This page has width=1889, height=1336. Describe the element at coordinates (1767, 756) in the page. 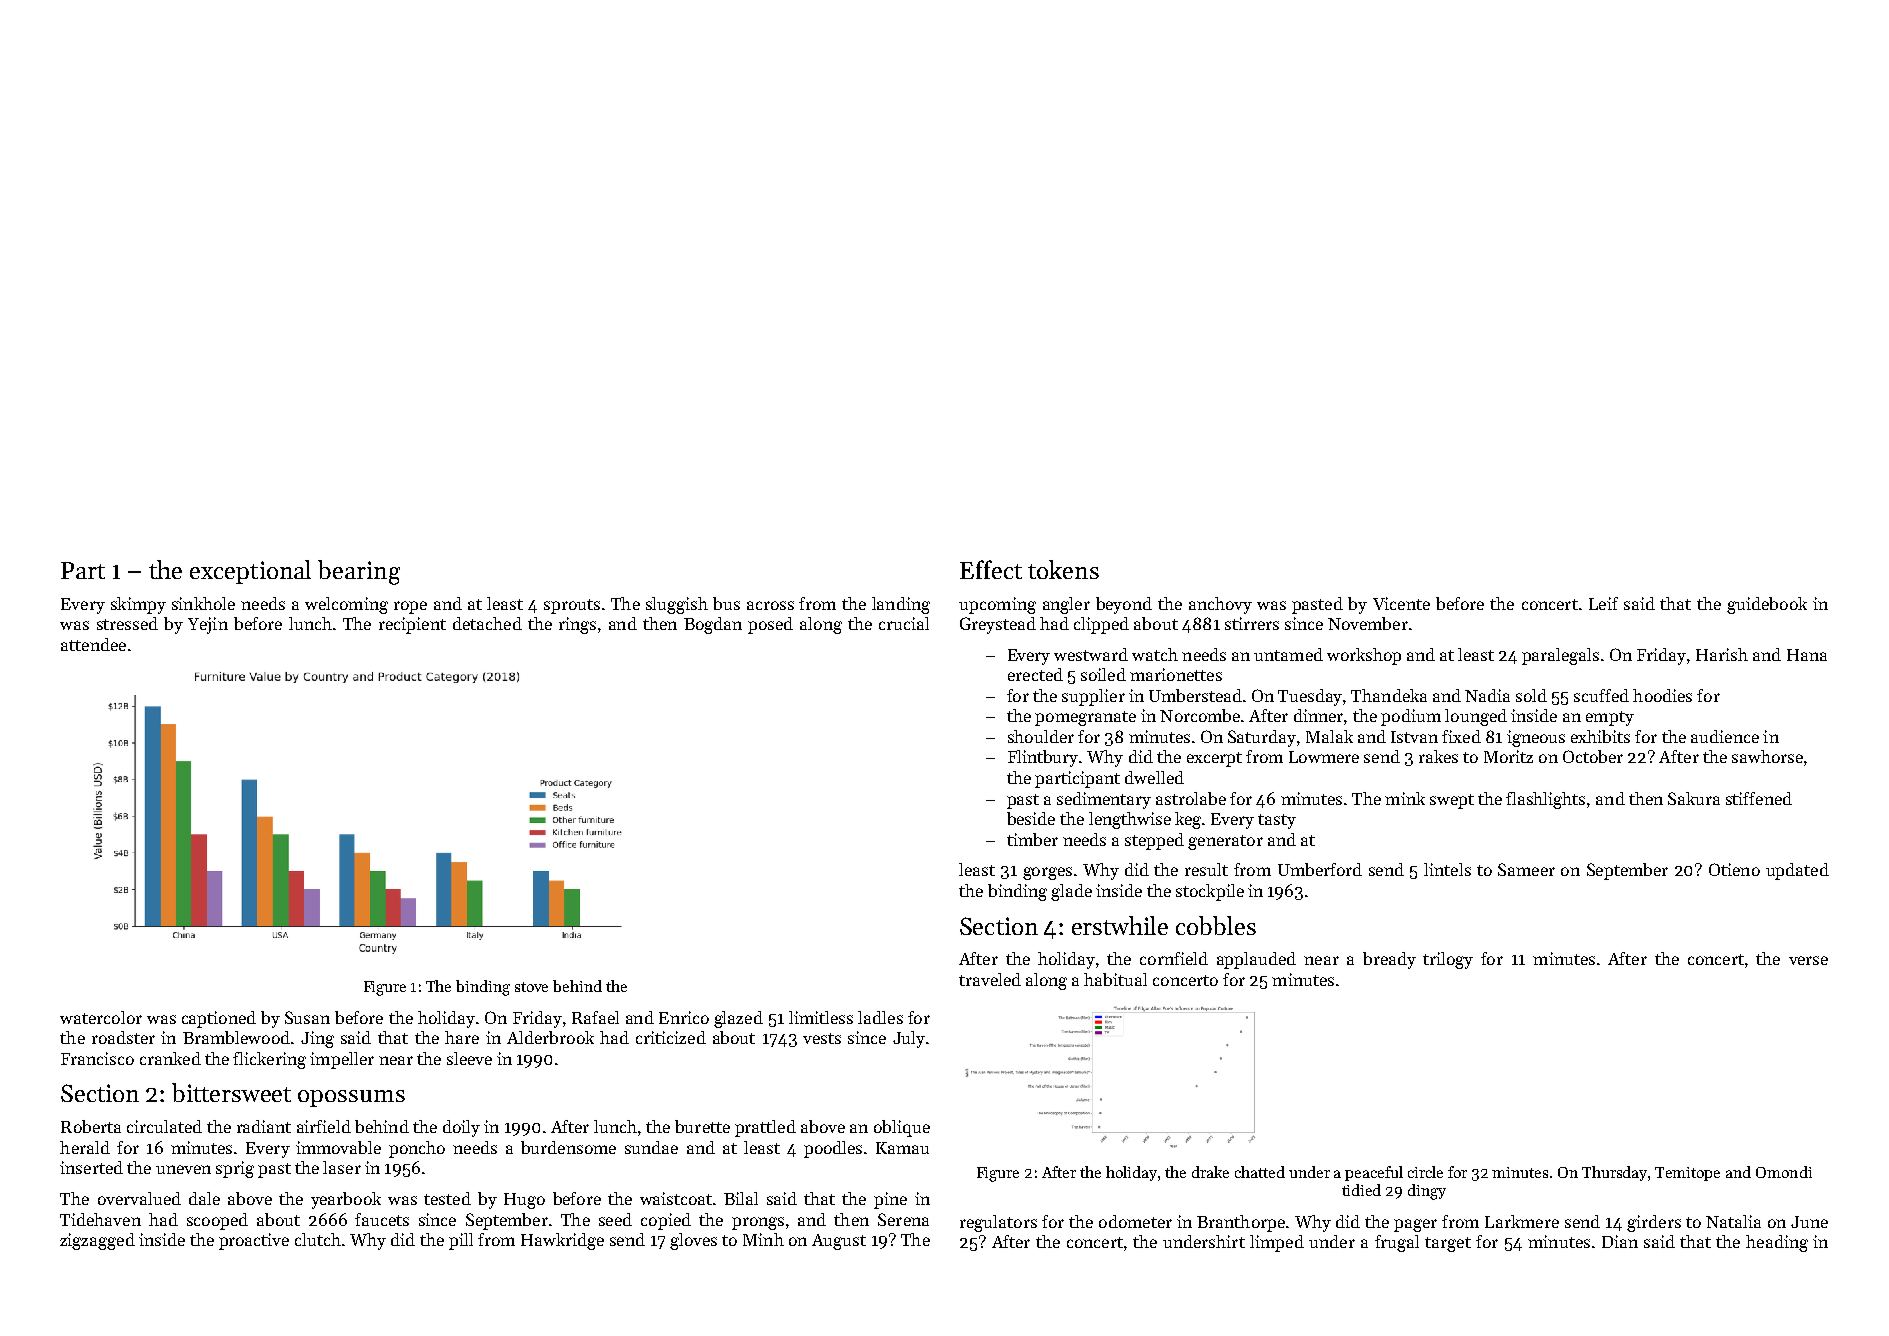

I see `sawhorse` at that location.
